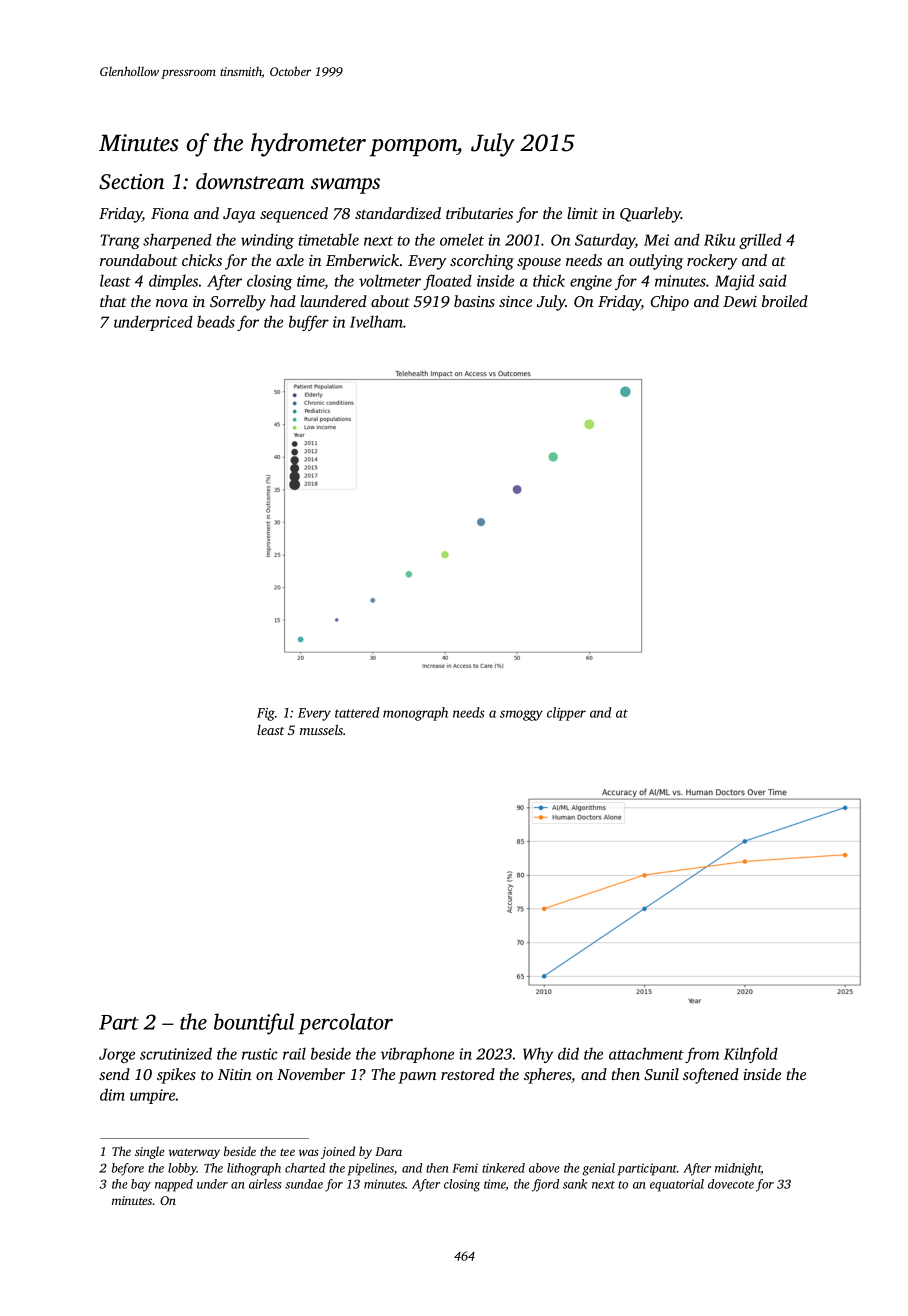  What do you see at coordinates (254, 1024) in the screenshot?
I see `bountiful` at bounding box center [254, 1024].
